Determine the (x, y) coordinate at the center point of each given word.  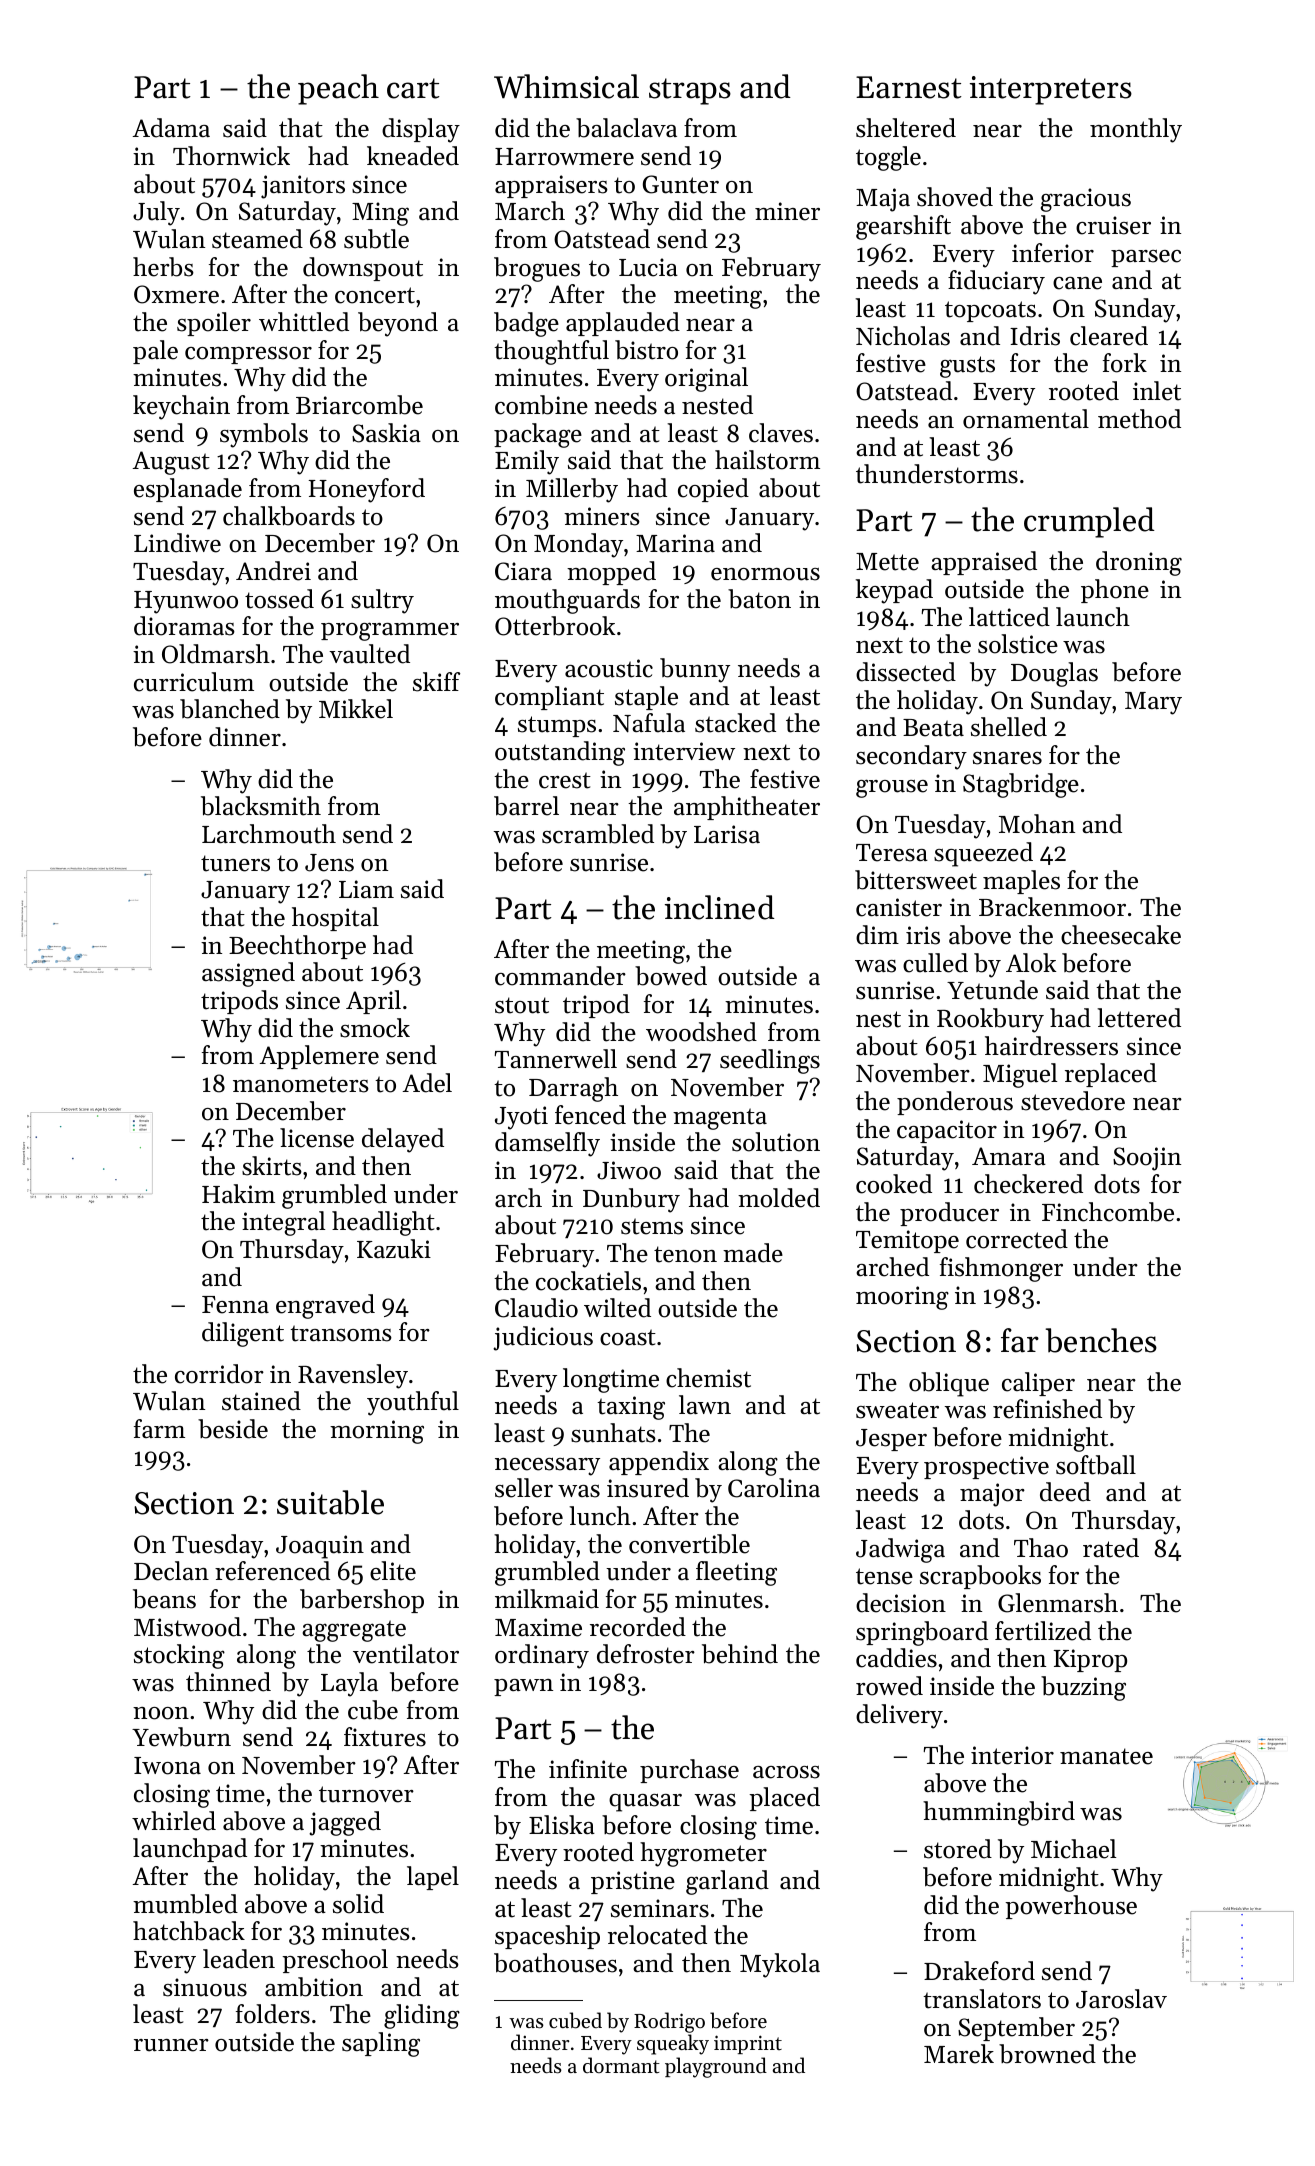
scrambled (598, 834)
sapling (381, 2044)
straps (690, 91)
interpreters (1051, 90)
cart (413, 88)
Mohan (1037, 824)
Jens (329, 863)
